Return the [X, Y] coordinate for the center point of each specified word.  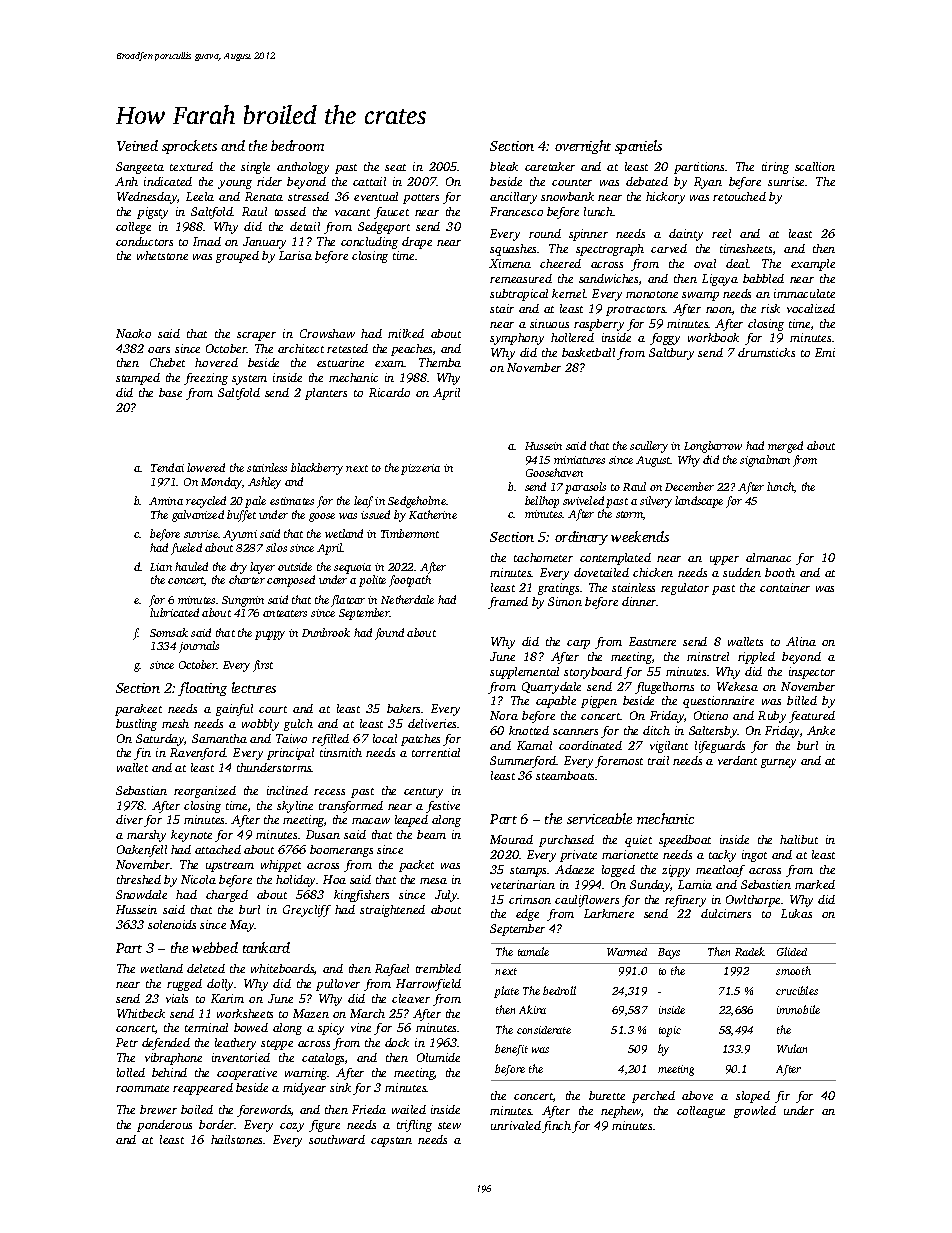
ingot [754, 856]
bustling [136, 725]
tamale [533, 951]
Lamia [695, 884]
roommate [142, 1088]
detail [305, 226]
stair [502, 308]
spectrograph [610, 250]
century [423, 793]
